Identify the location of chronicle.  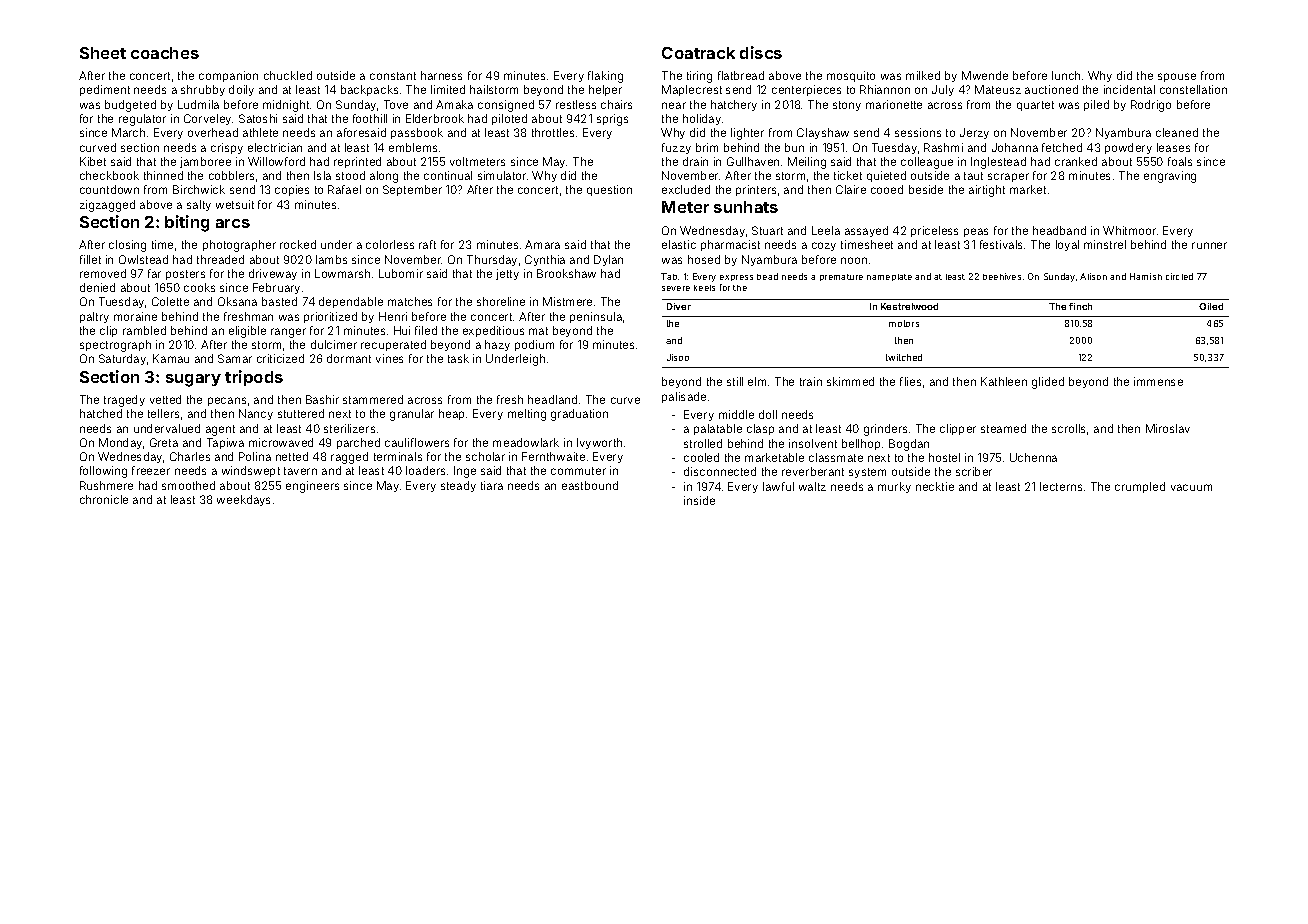
(104, 499).
